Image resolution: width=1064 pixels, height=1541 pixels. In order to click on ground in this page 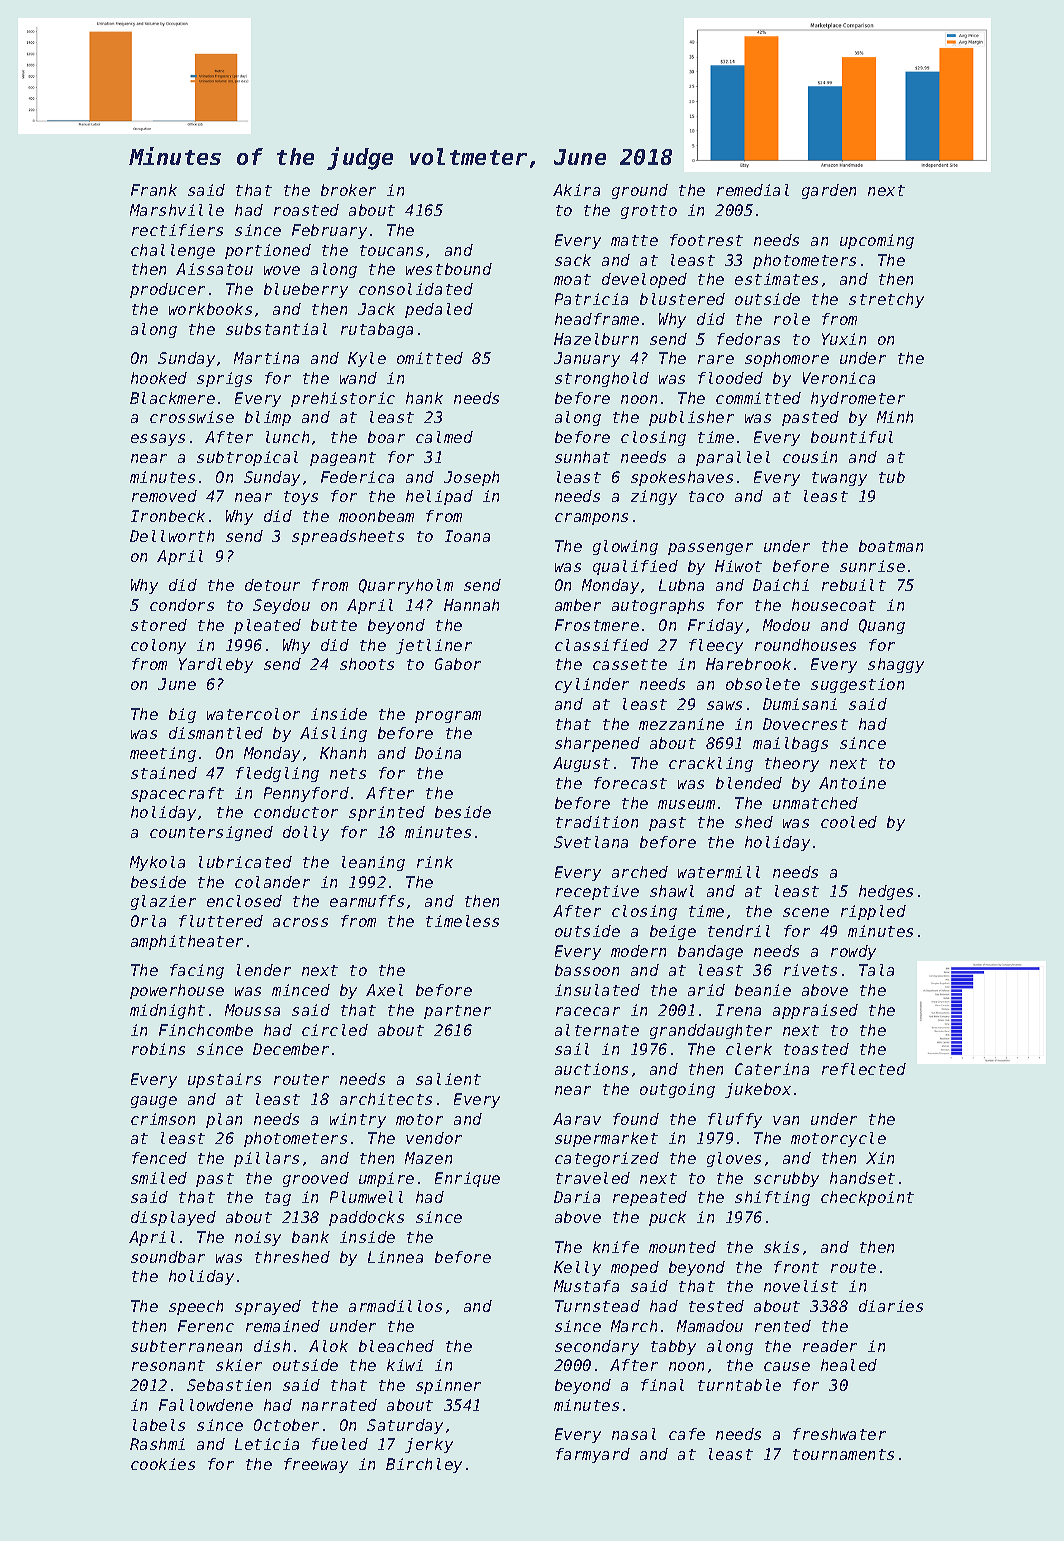, I will do `click(640, 191)`.
